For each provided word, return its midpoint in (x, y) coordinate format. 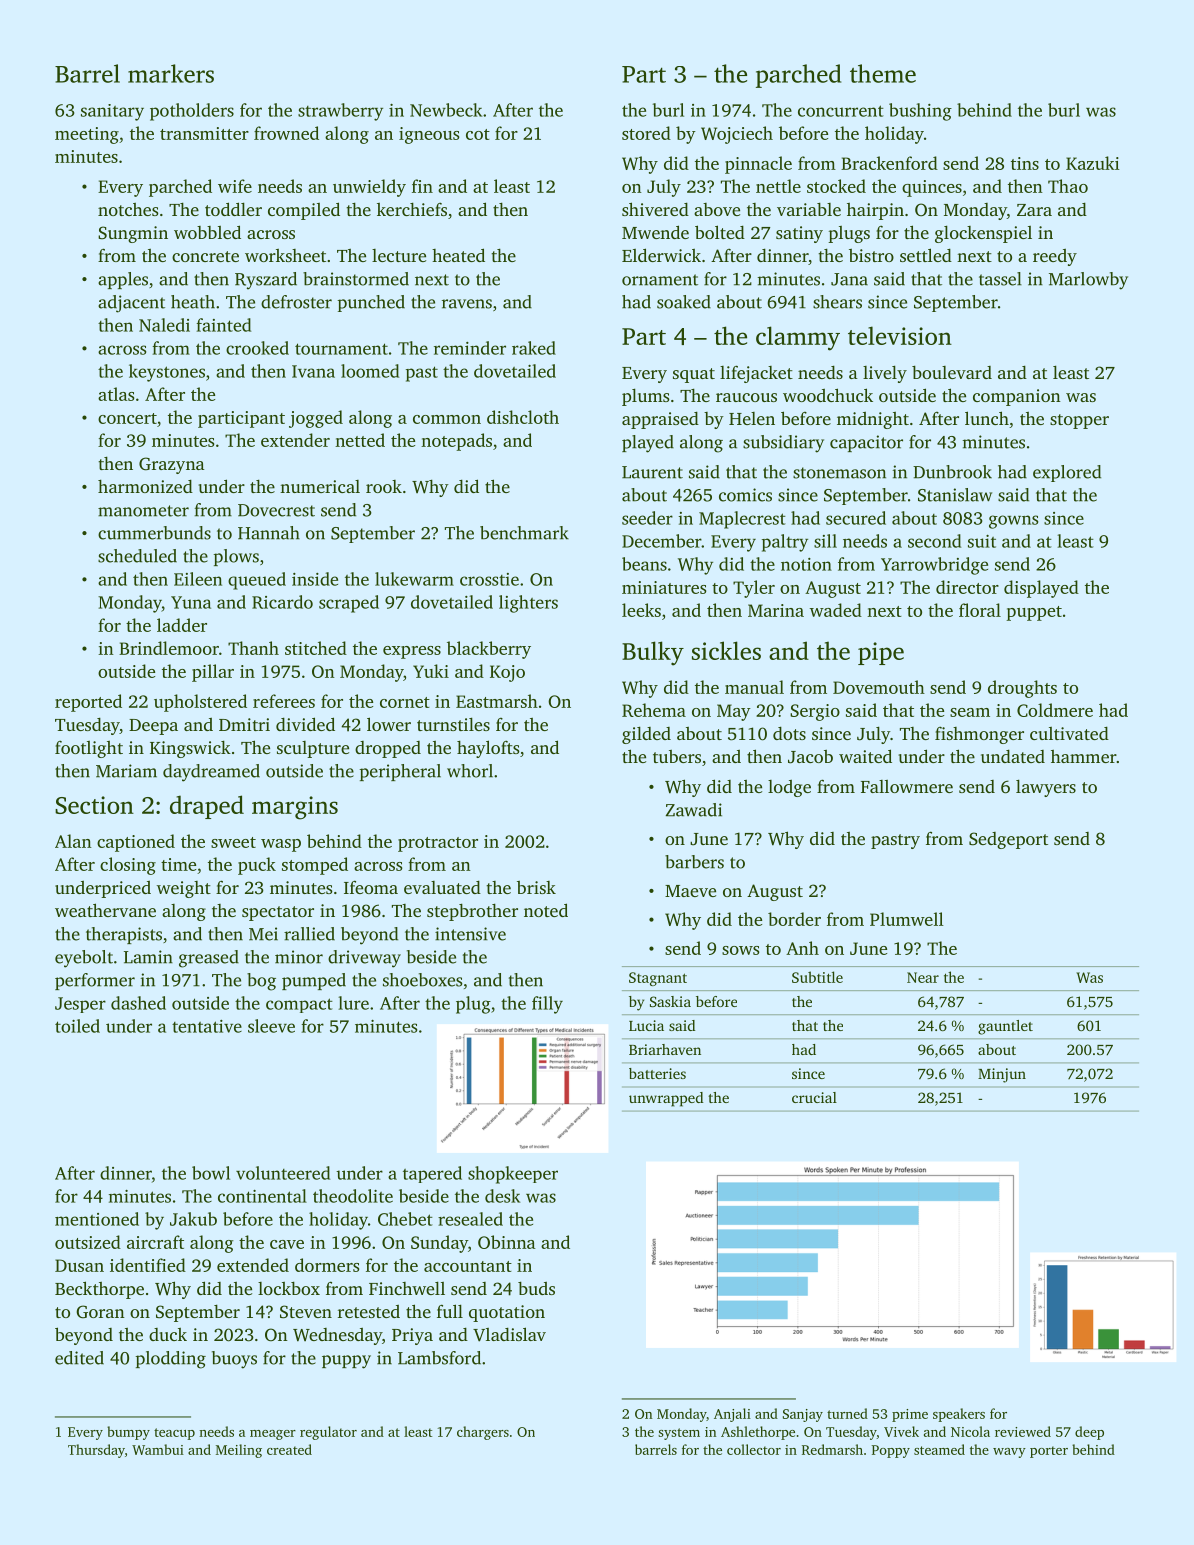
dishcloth (523, 417)
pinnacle (758, 165)
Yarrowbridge (934, 566)
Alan (73, 841)
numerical (320, 486)
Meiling (239, 1451)
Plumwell (907, 919)
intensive (470, 934)
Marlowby (1088, 281)
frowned (286, 133)
